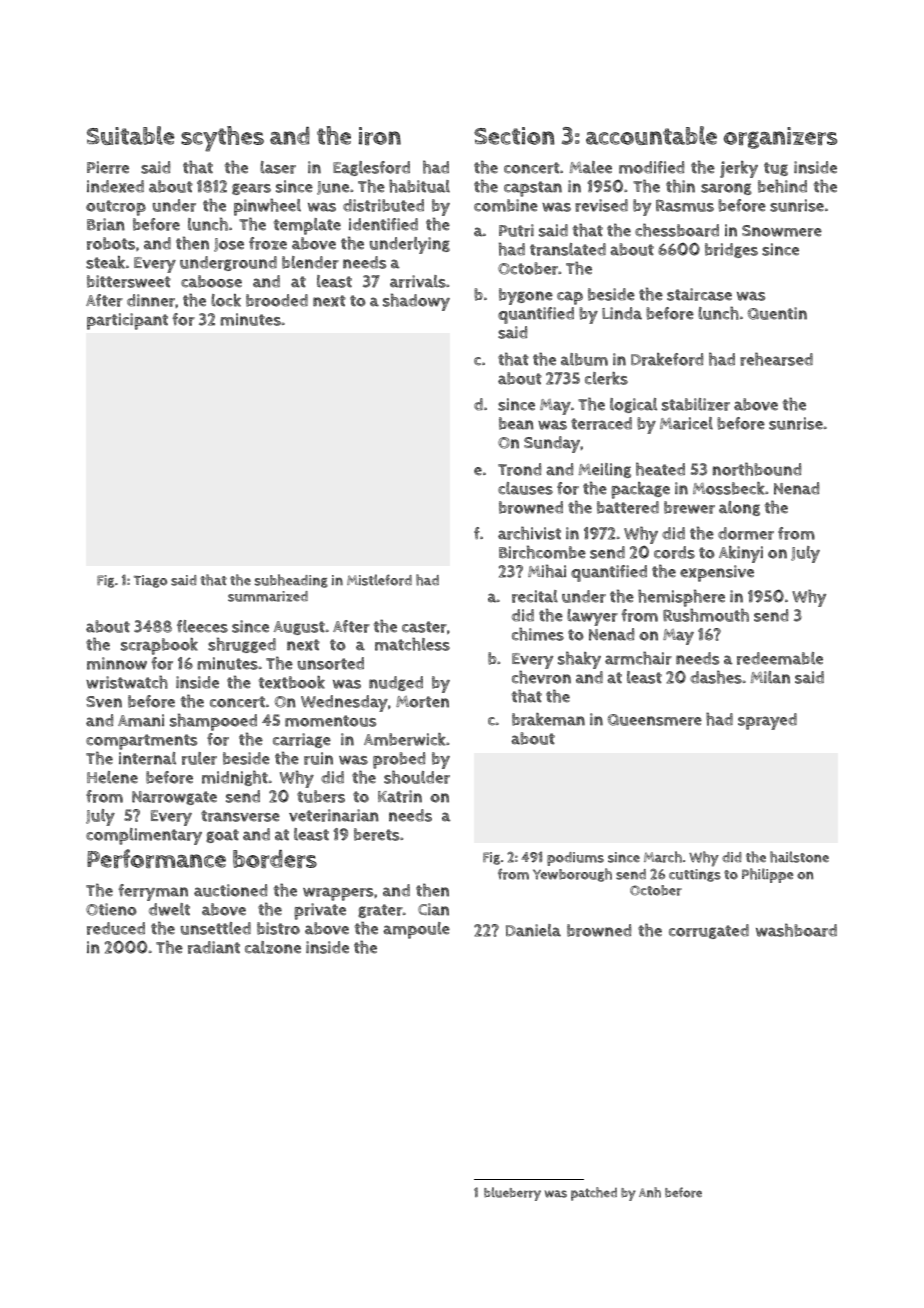 This document has width=924, height=1308. What do you see at coordinates (230, 890) in the document?
I see `auctioned` at bounding box center [230, 890].
